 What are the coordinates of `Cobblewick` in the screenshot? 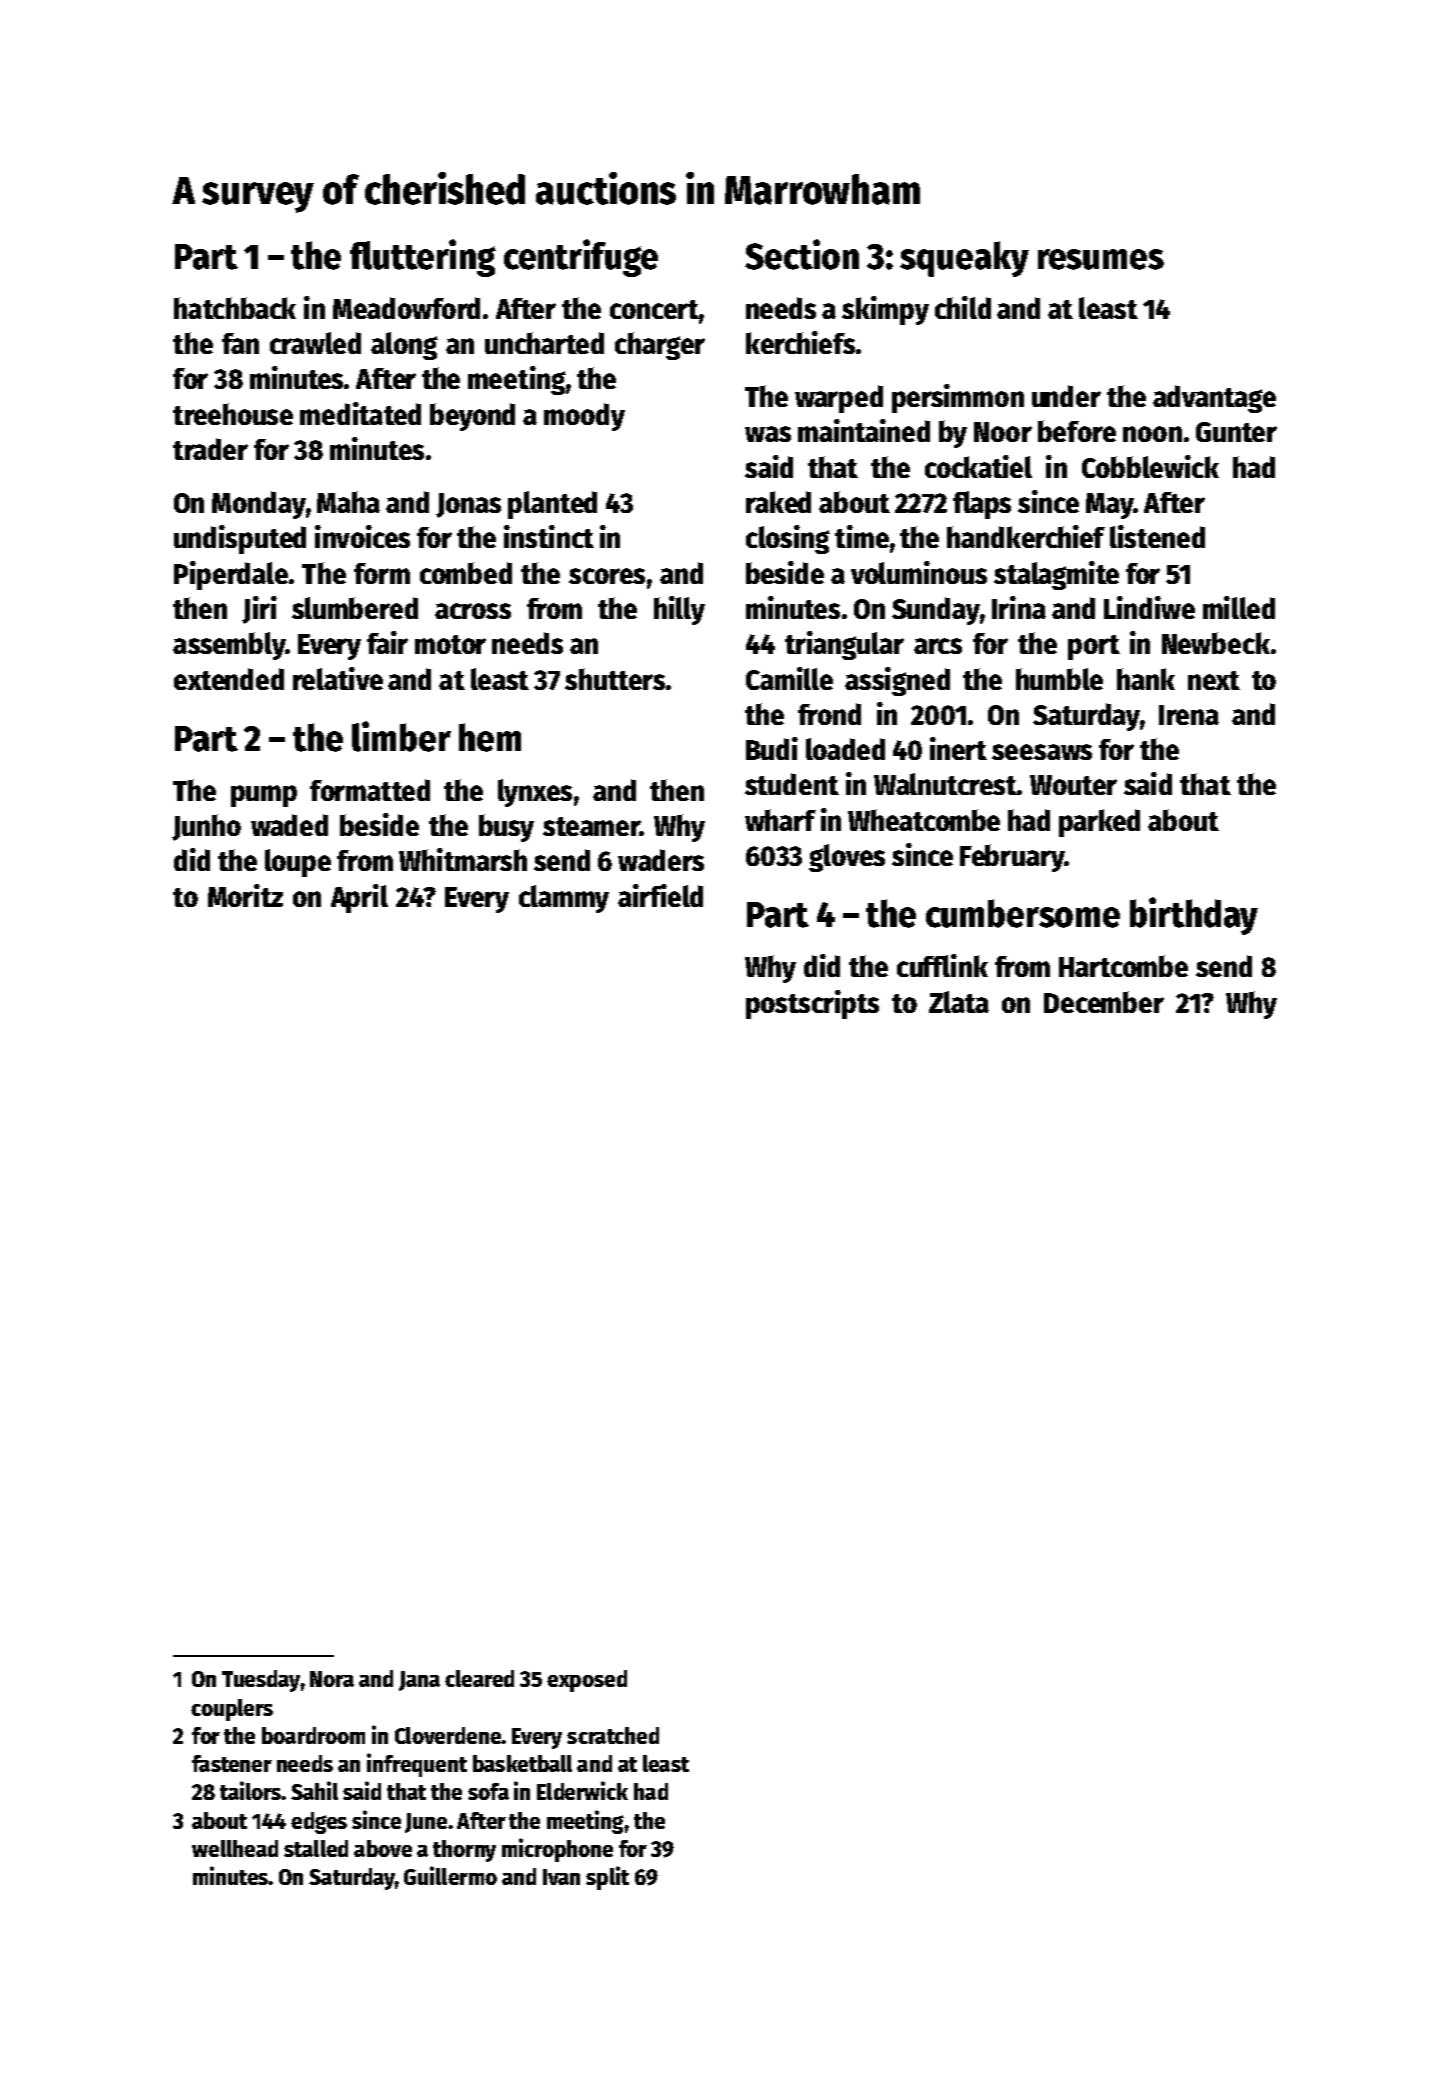 It's located at (1150, 466).
